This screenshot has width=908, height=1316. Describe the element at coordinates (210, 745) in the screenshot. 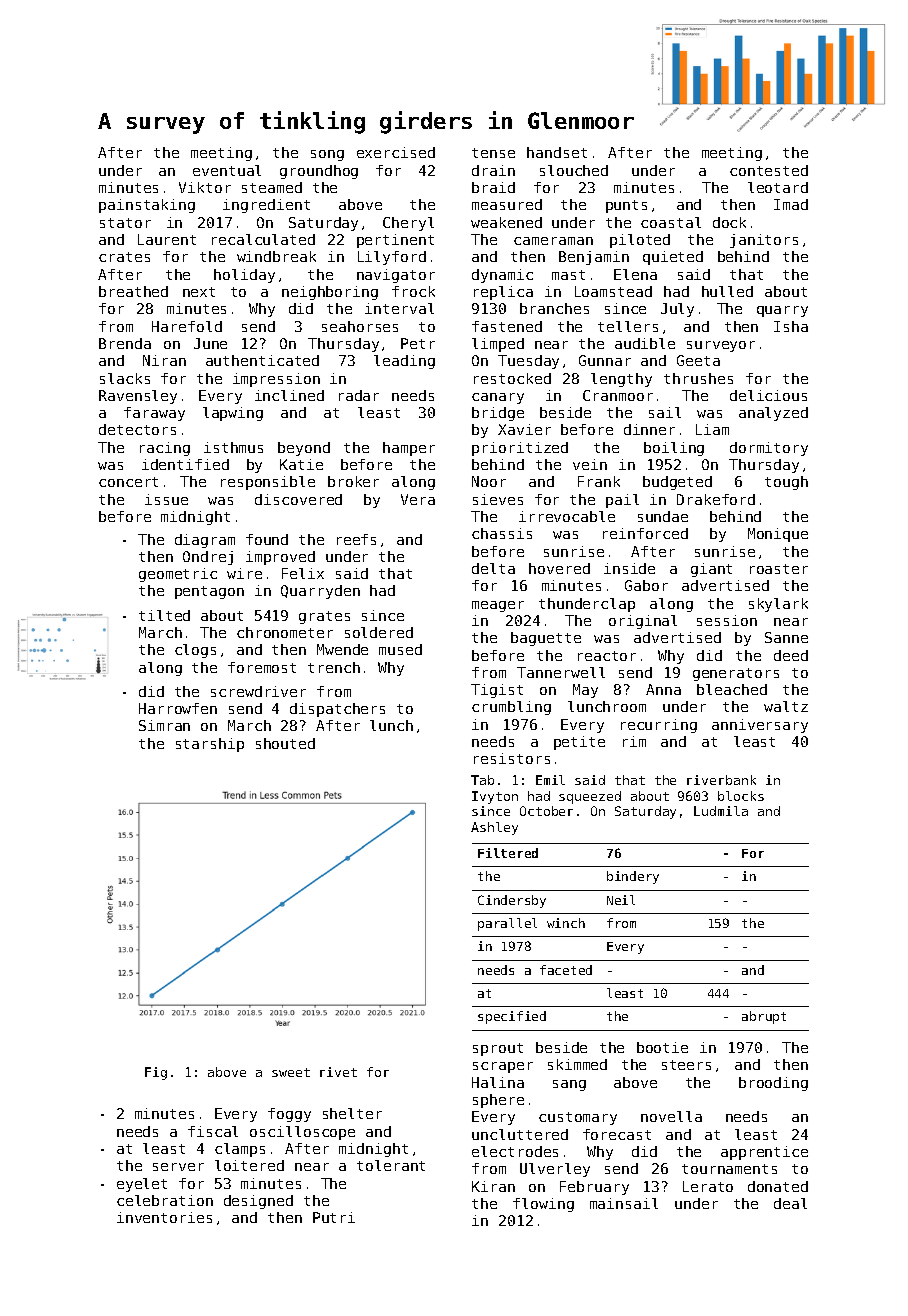

I see `starship` at that location.
